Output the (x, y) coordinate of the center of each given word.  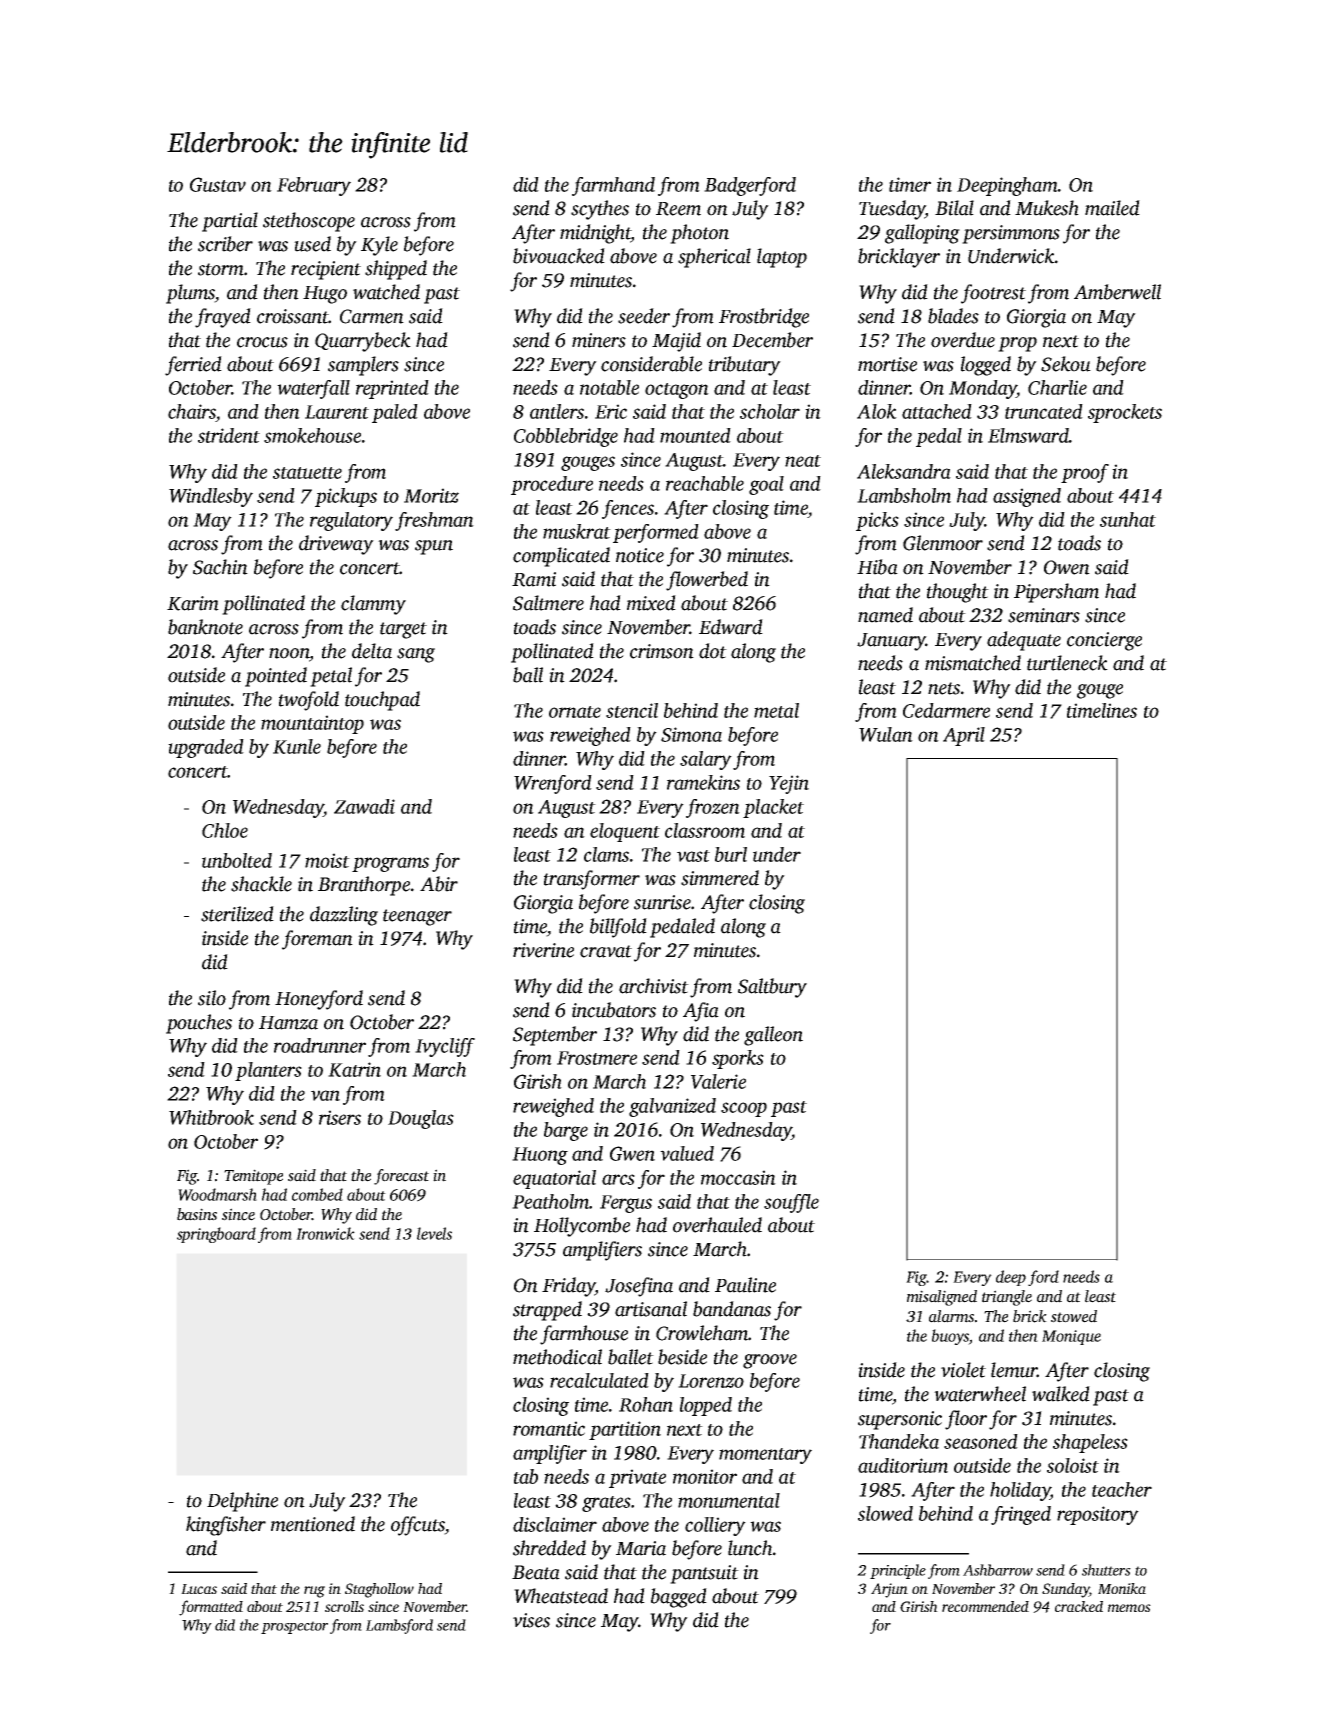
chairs (192, 411)
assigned (1027, 497)
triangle (1007, 1298)
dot (713, 651)
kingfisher (226, 1526)
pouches (199, 1024)
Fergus (626, 1204)
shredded (549, 1548)
